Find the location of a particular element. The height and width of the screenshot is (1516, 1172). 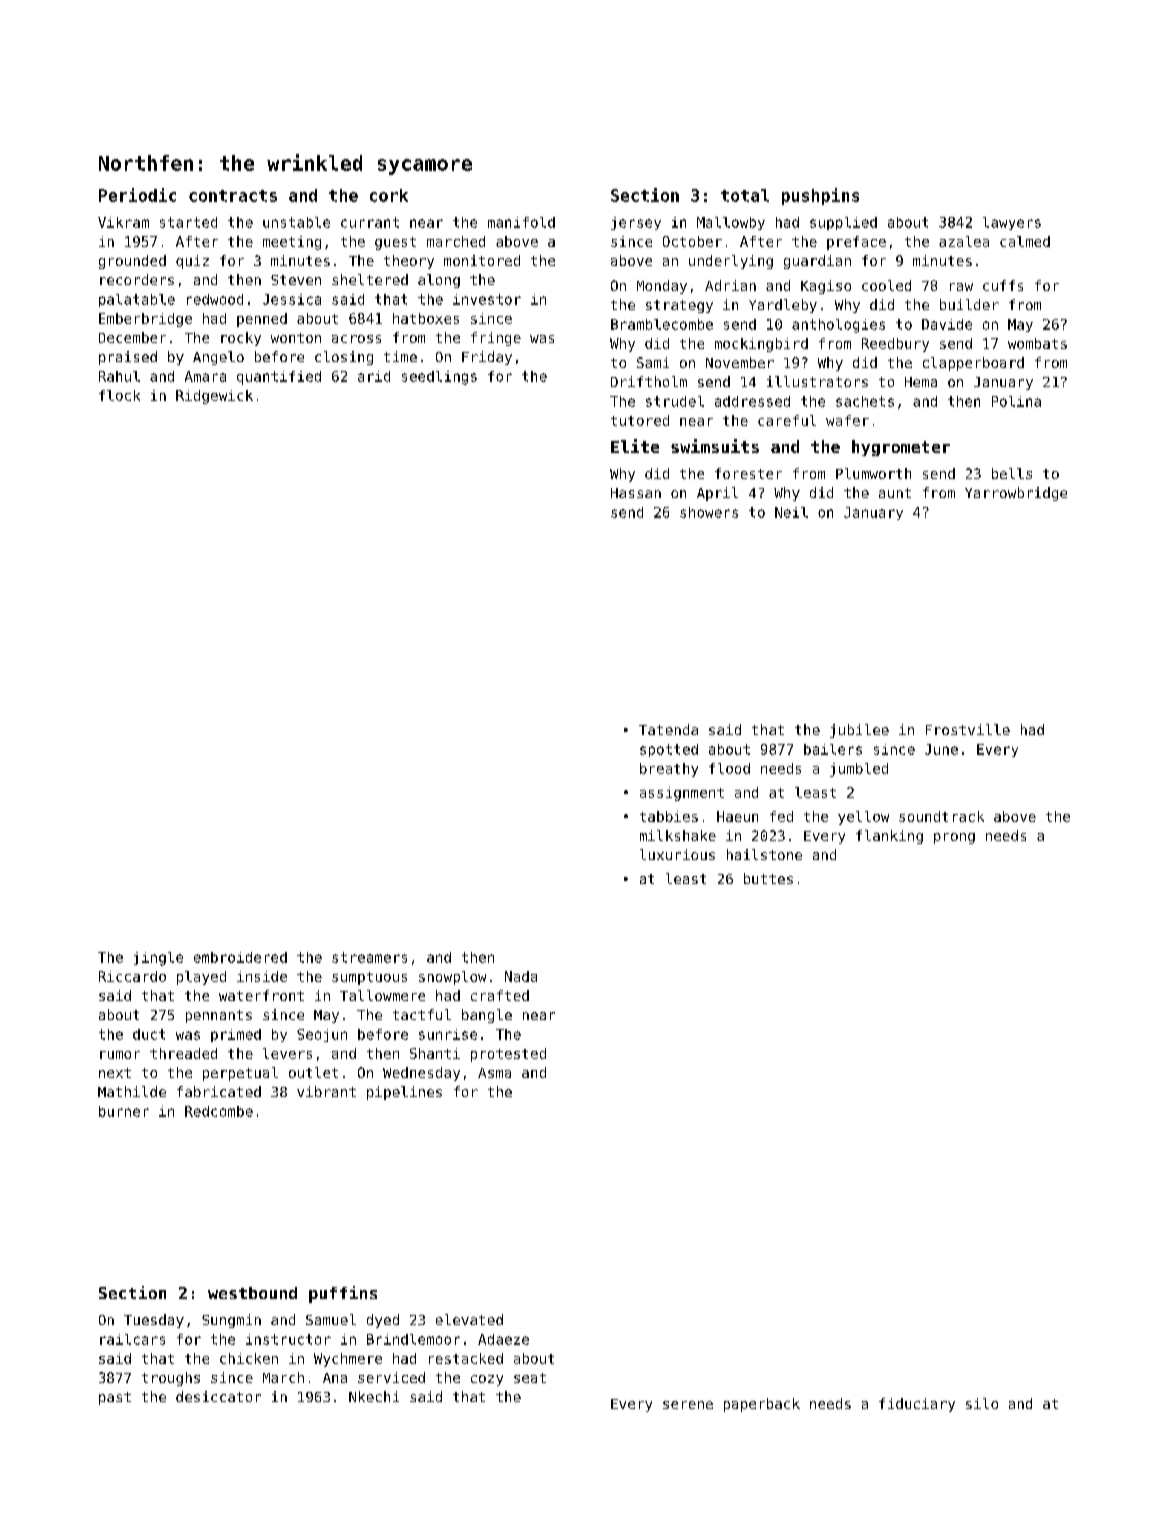

Yarrowbridge is located at coordinates (1016, 494).
